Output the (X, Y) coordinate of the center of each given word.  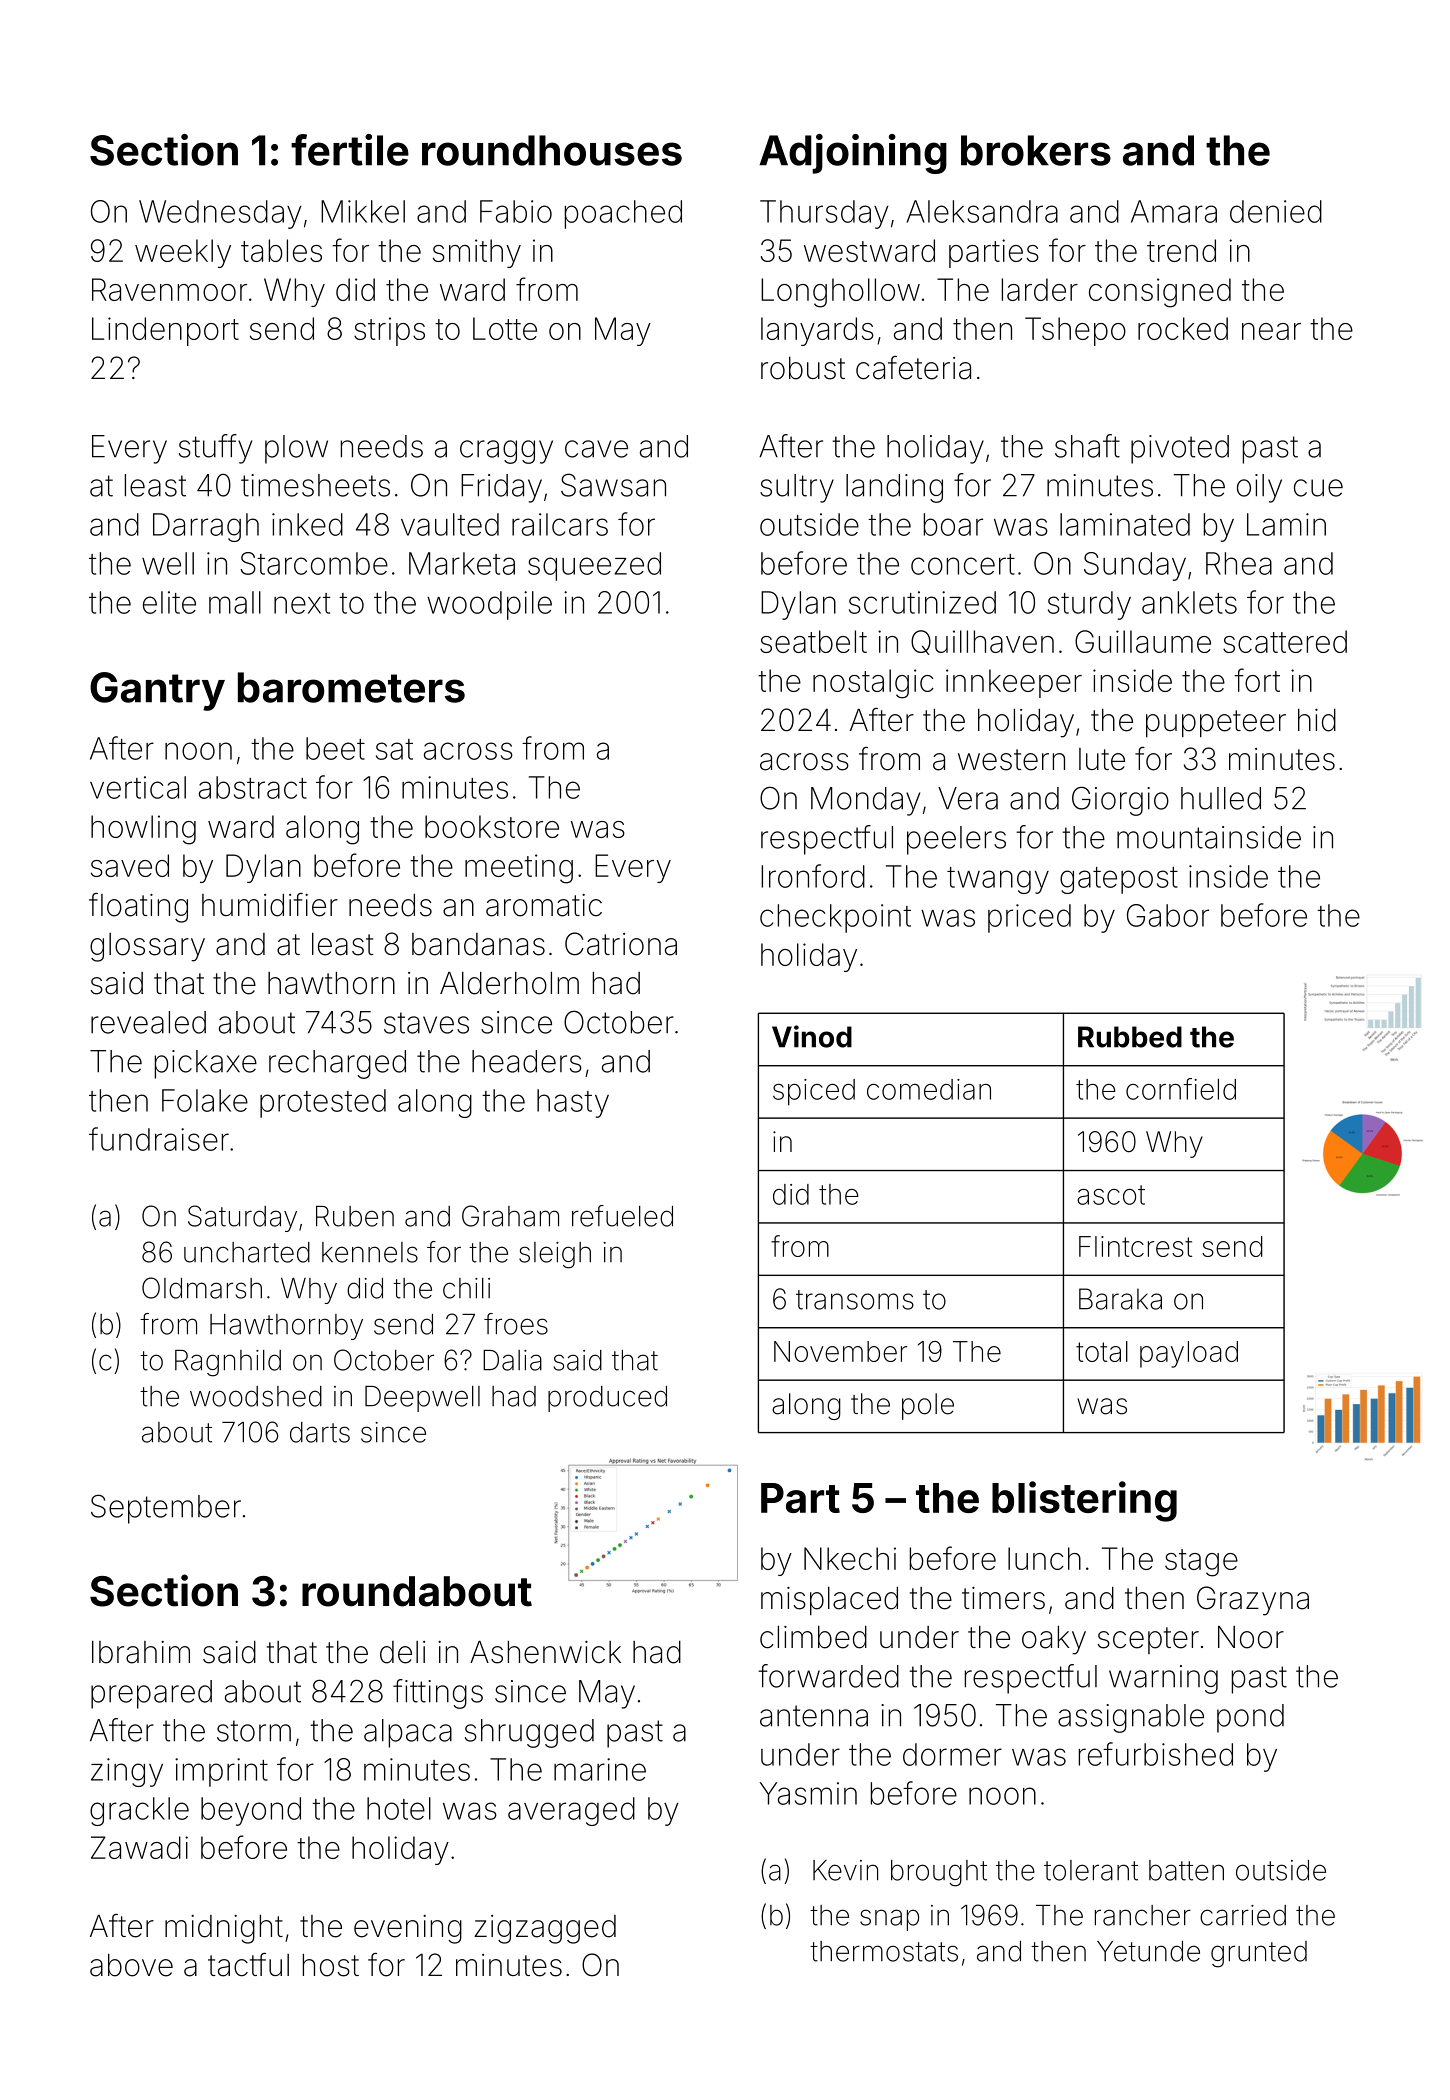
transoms (855, 1300)
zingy (127, 1772)
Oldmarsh (202, 1288)
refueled (622, 1216)
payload (1189, 1354)
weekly (183, 253)
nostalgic (873, 684)
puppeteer (1216, 723)
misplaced (829, 1601)
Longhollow (840, 293)
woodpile (489, 605)
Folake (205, 1100)
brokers (1036, 150)
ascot (1111, 1195)
